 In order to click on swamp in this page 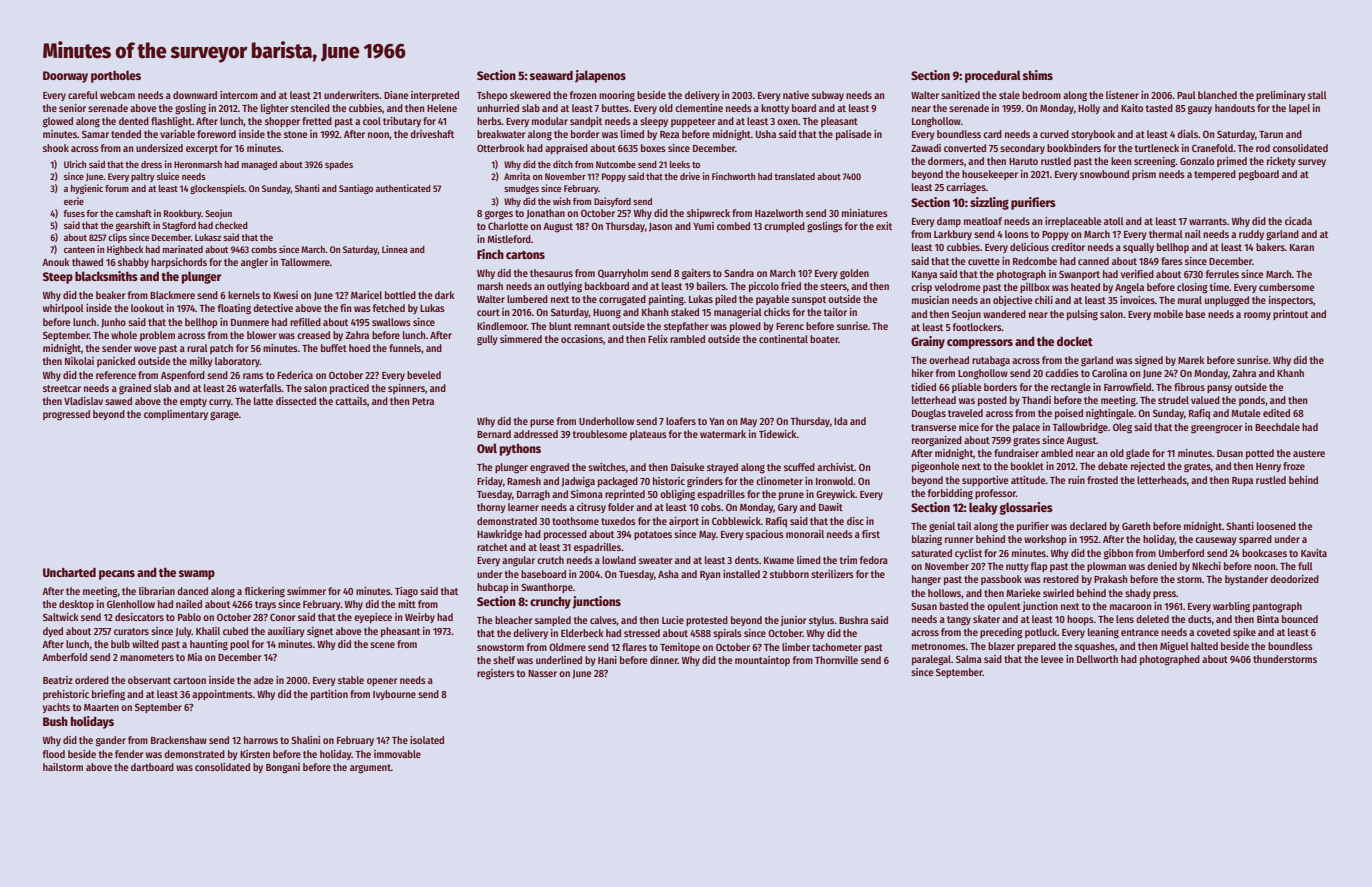, I will do `click(197, 575)`.
